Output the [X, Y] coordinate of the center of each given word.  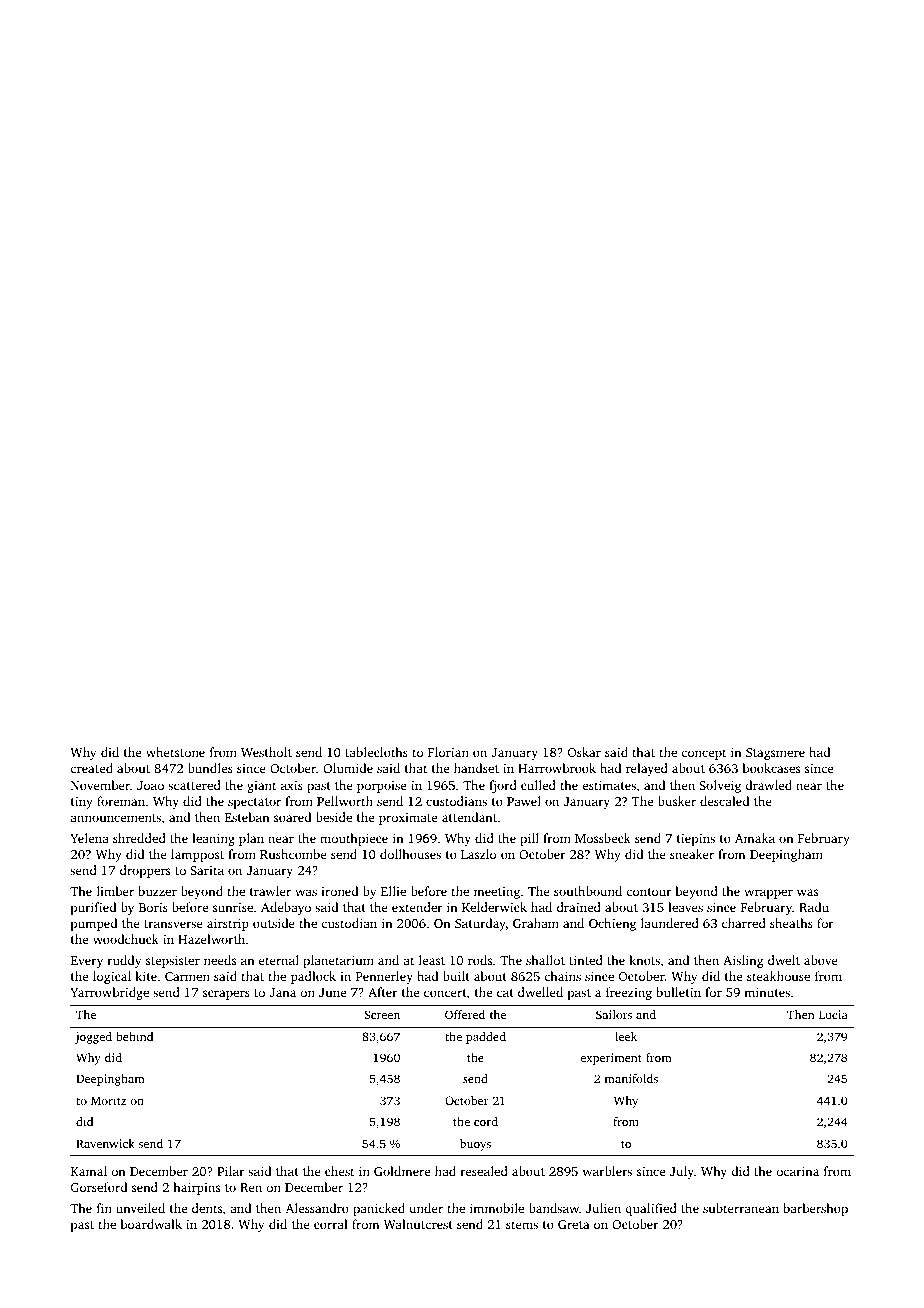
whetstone [175, 752]
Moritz [109, 1100]
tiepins [696, 840]
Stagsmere [775, 754]
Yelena [89, 838]
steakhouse [778, 976]
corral [331, 1224]
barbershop [815, 1209]
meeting [497, 893]
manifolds [631, 1078]
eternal [279, 960]
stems [522, 1225]
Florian [448, 752]
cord [486, 1121]
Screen [382, 1014]
